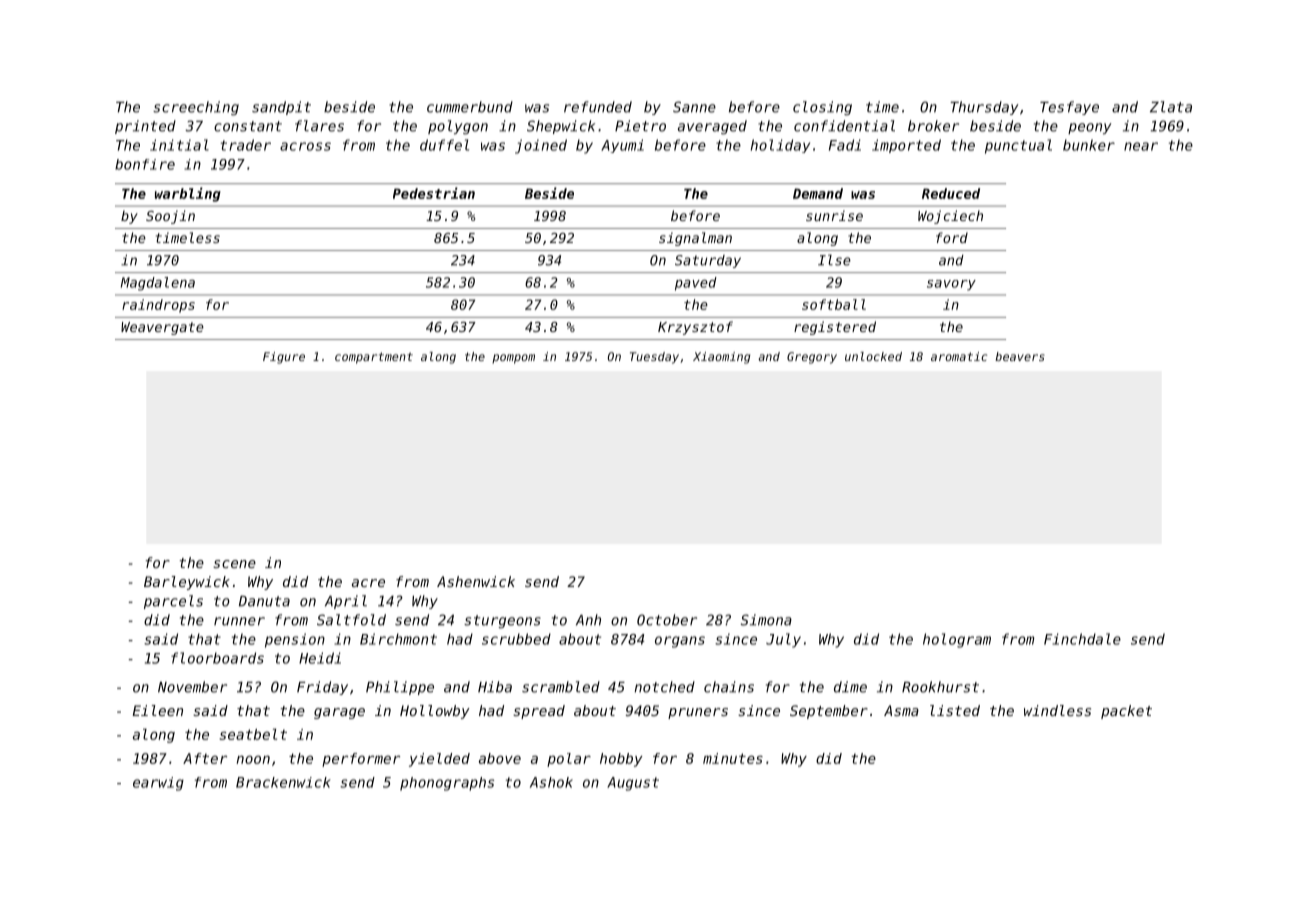 This image has width=1308, height=924. What do you see at coordinates (1082, 639) in the image?
I see `Finchdale` at bounding box center [1082, 639].
